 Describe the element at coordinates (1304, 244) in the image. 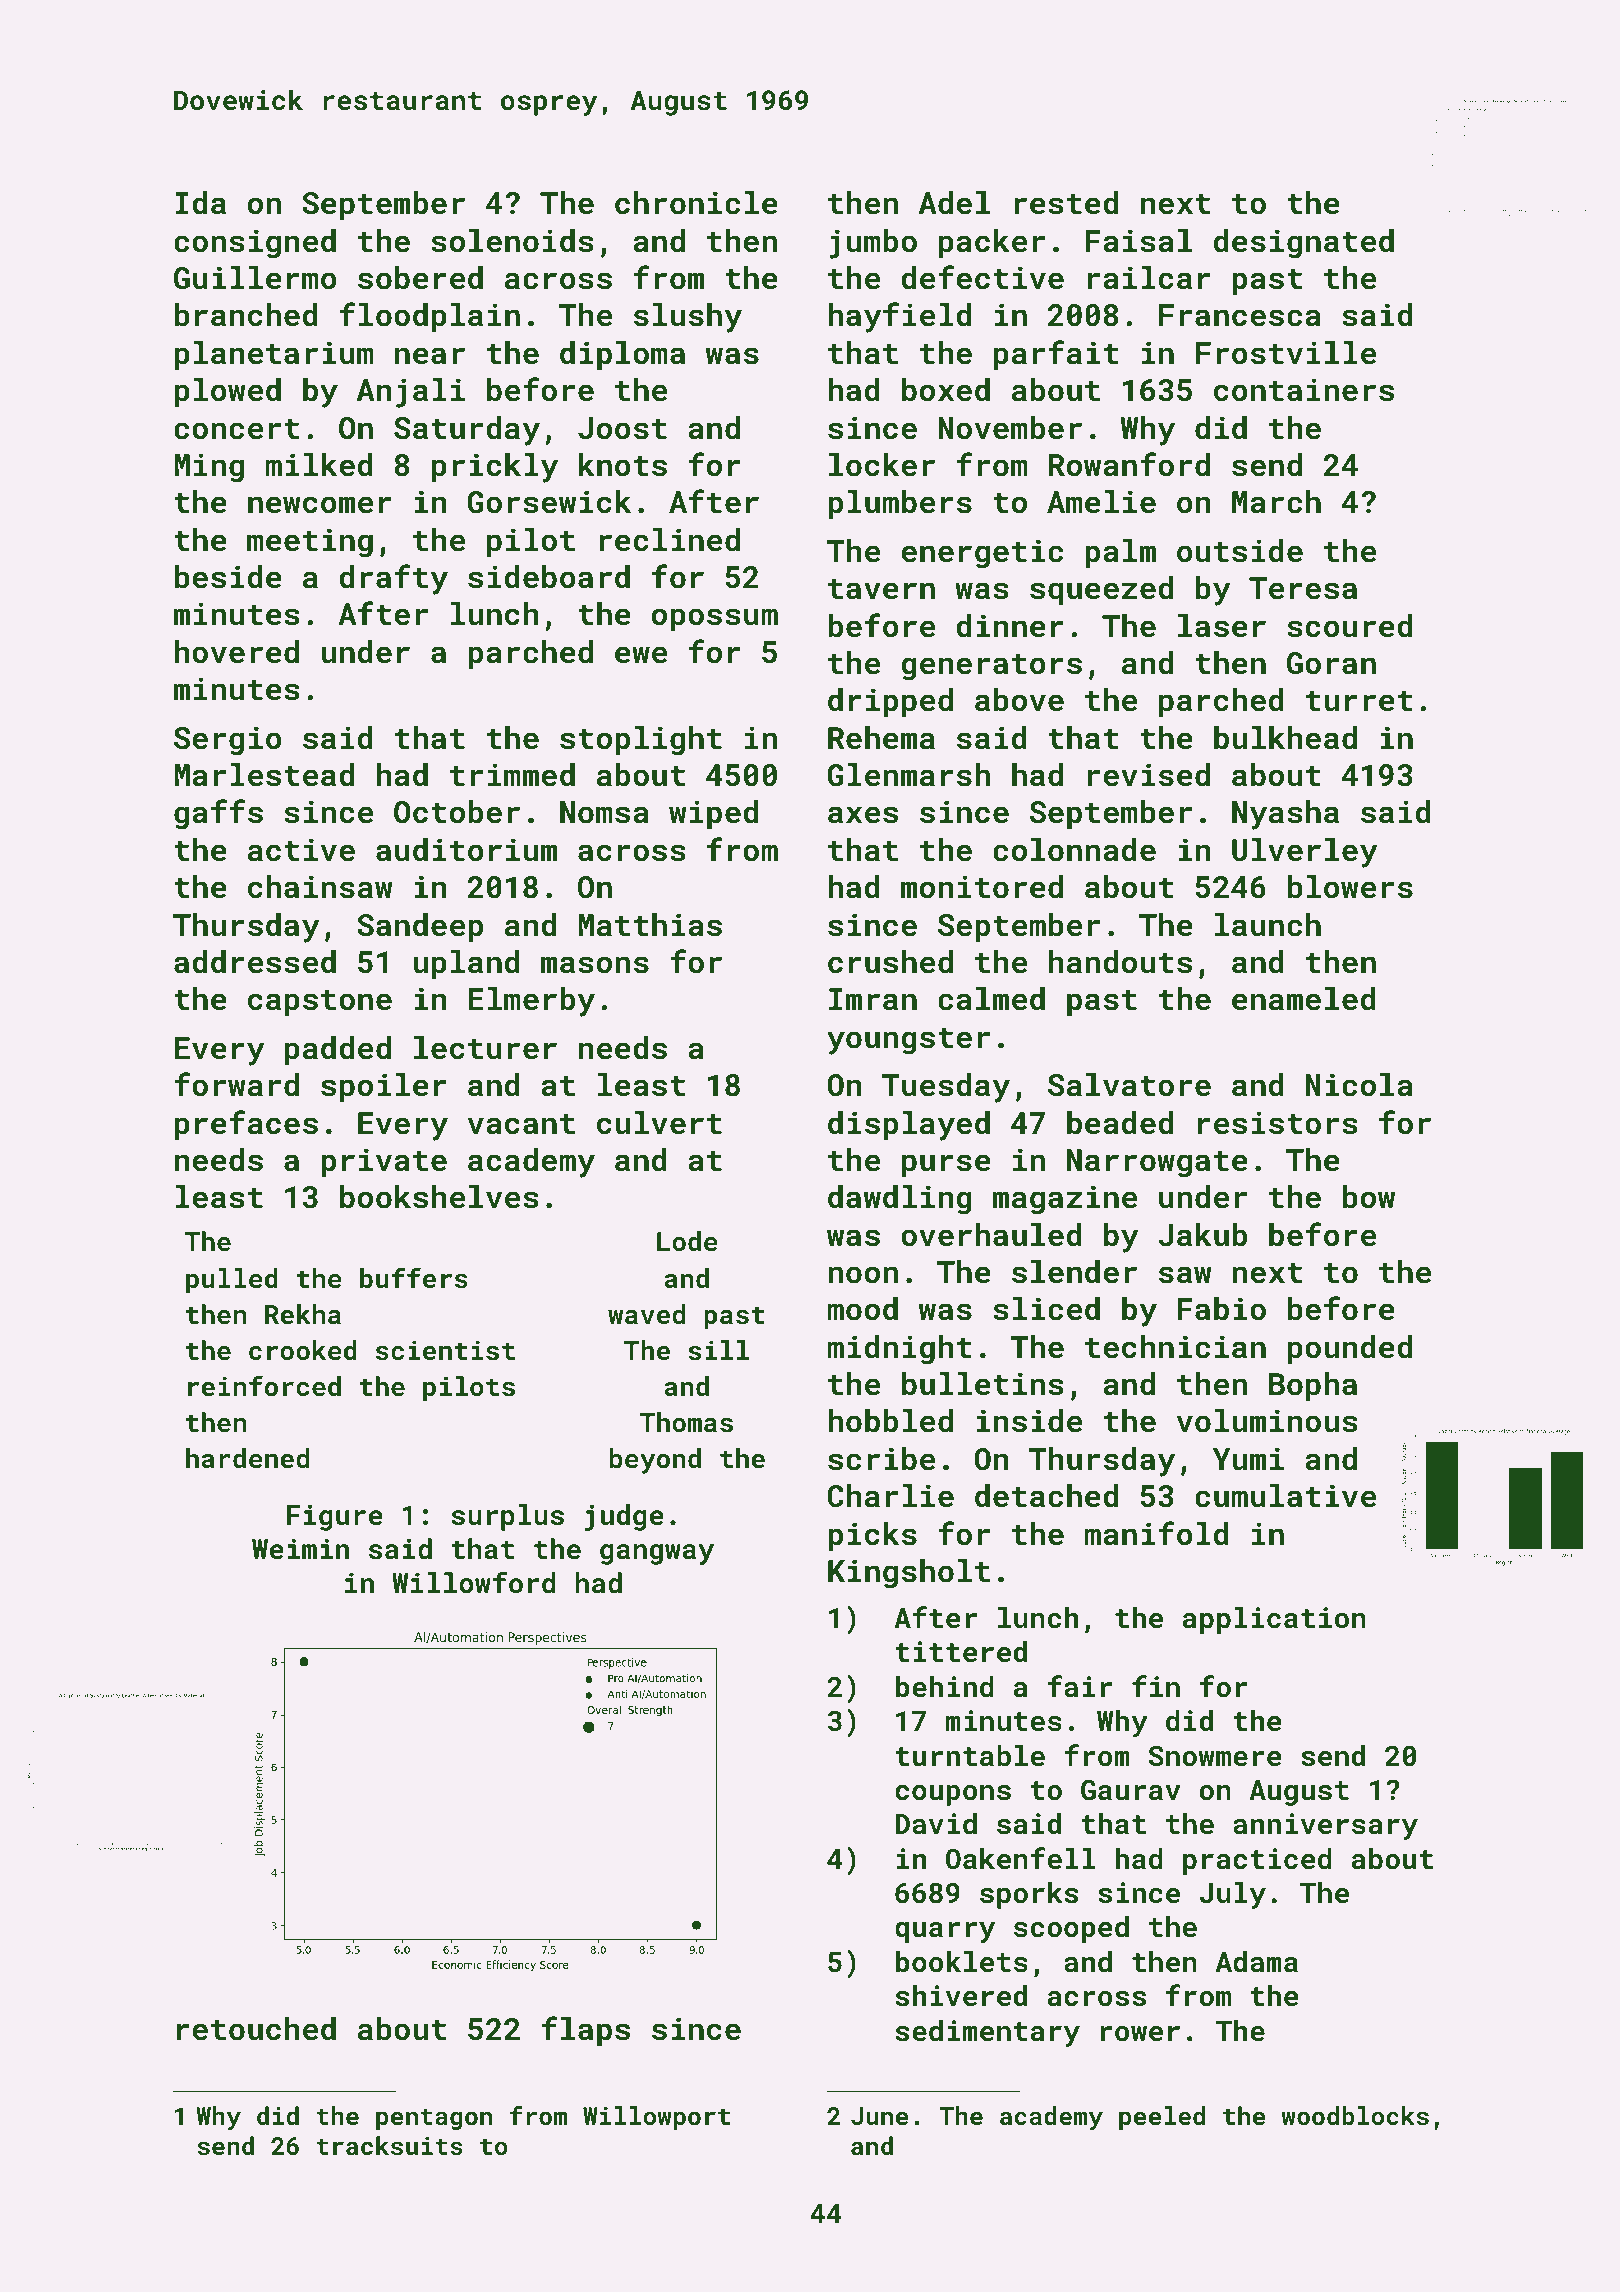

I see `designated` at that location.
